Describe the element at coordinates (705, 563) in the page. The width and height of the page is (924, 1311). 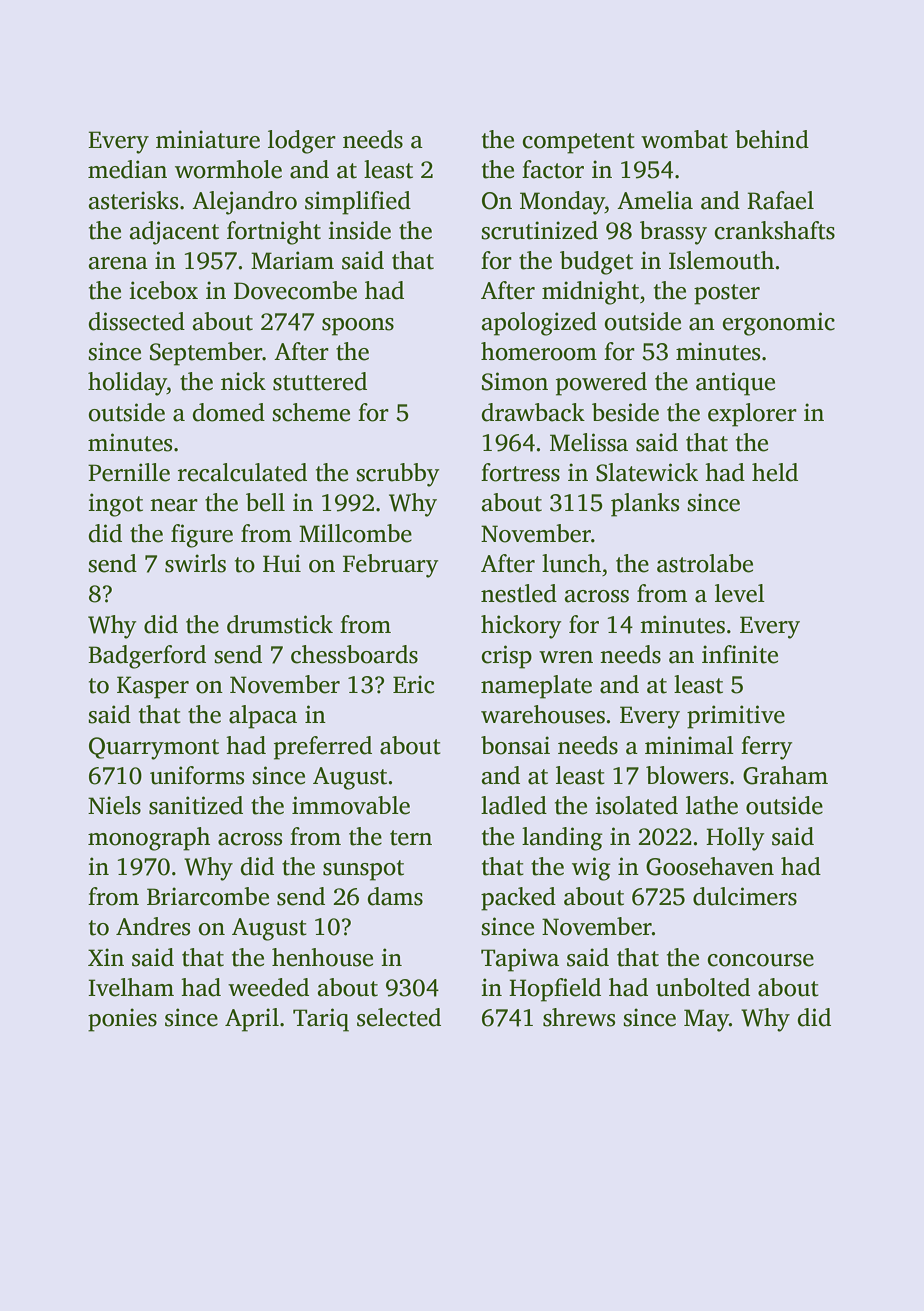
I see `astrolabe` at that location.
